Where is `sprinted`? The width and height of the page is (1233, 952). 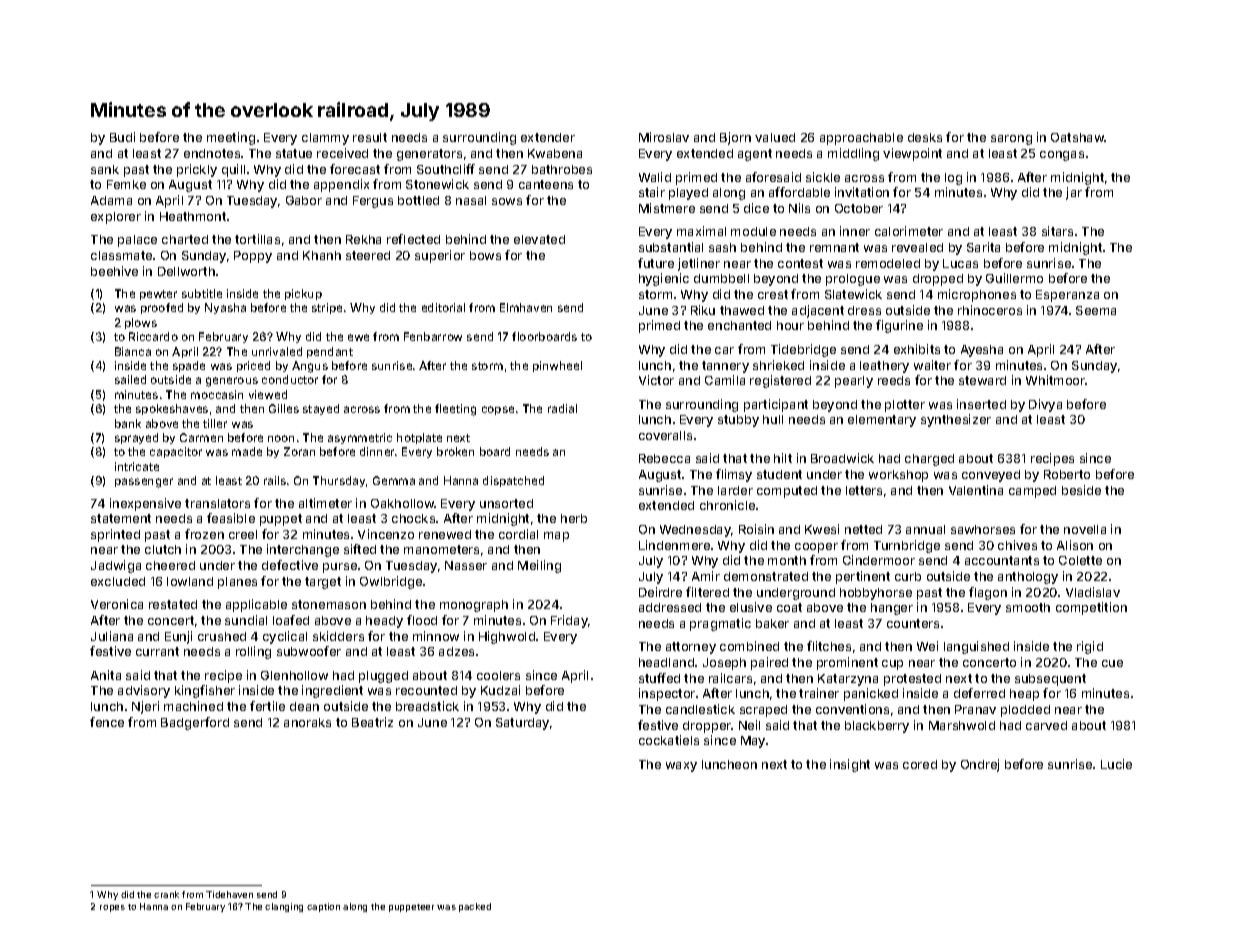 sprinted is located at coordinates (115, 535).
